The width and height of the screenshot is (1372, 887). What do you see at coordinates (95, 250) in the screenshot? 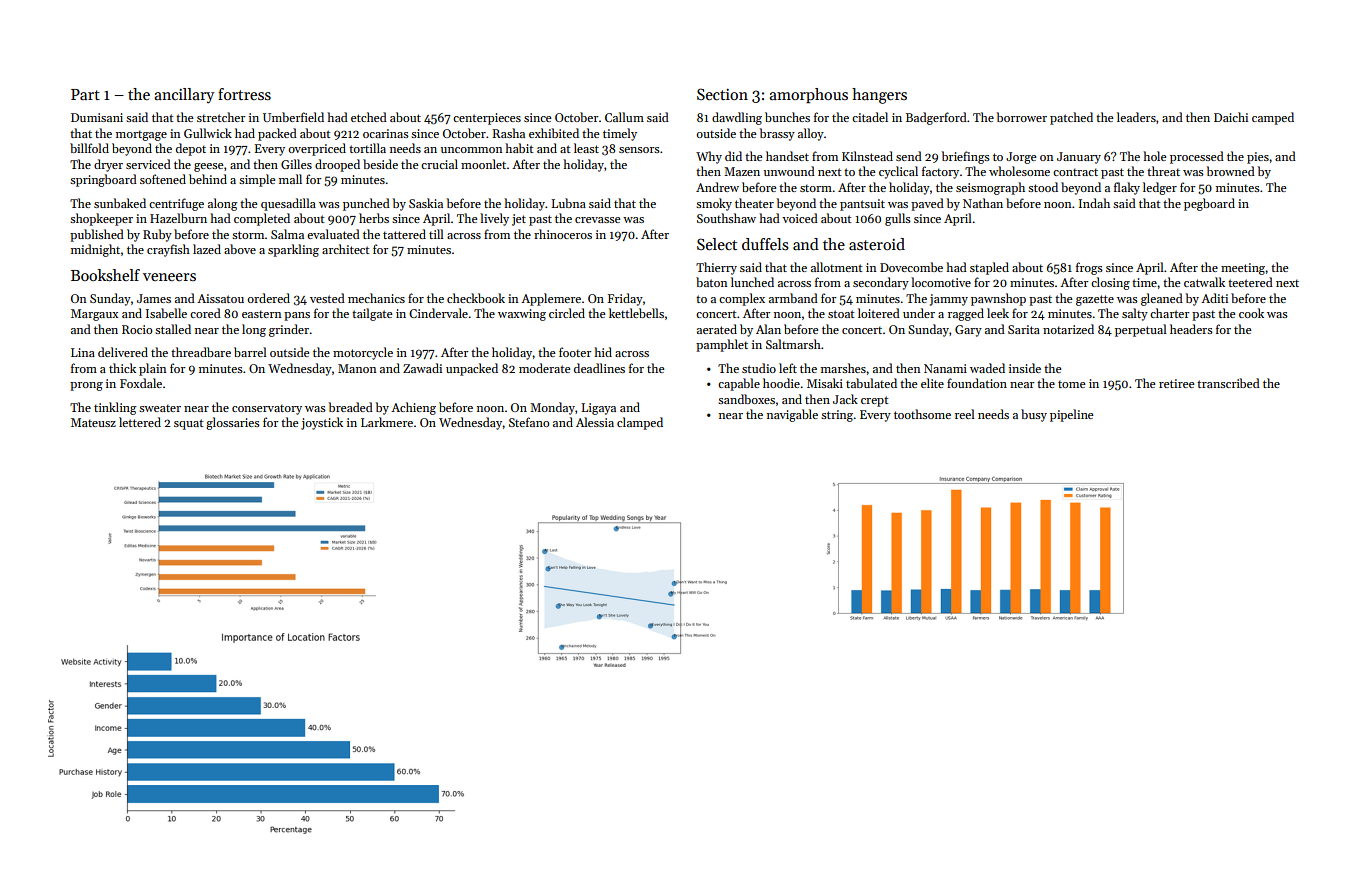
I see `midnight` at bounding box center [95, 250].
